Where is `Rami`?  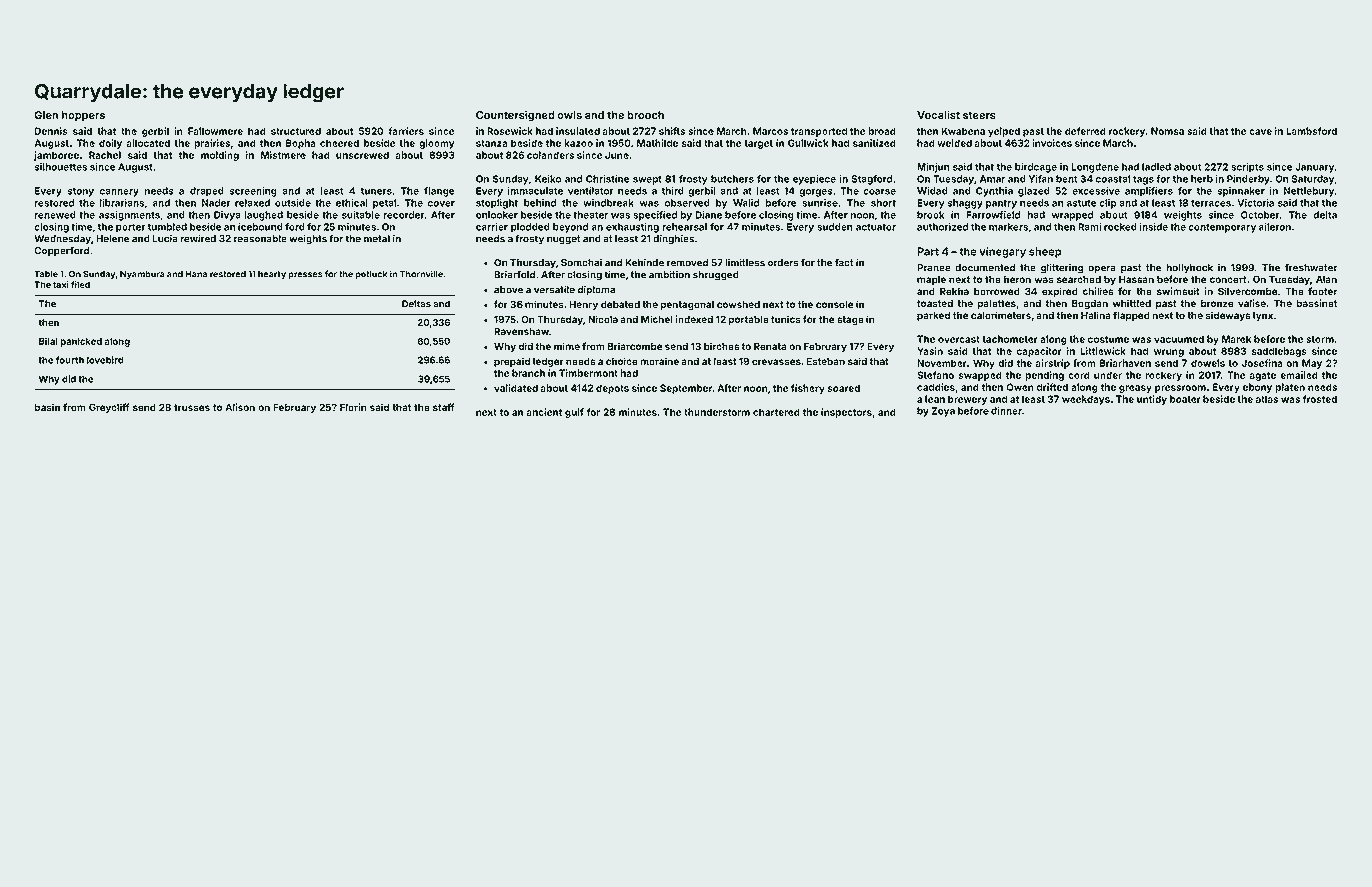
Rami is located at coordinates (1089, 227).
